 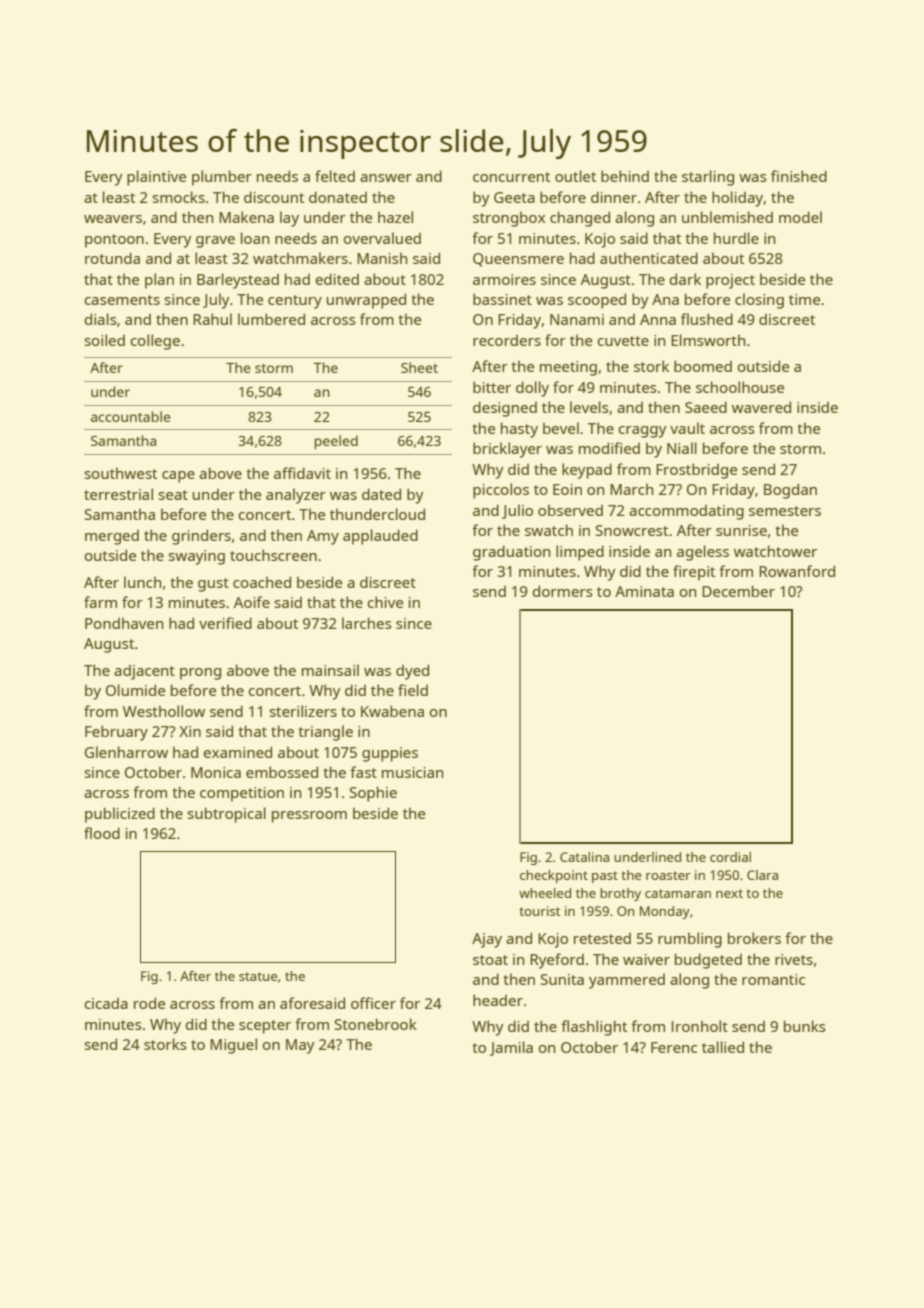 I want to click on Glenharrow, so click(x=126, y=752).
